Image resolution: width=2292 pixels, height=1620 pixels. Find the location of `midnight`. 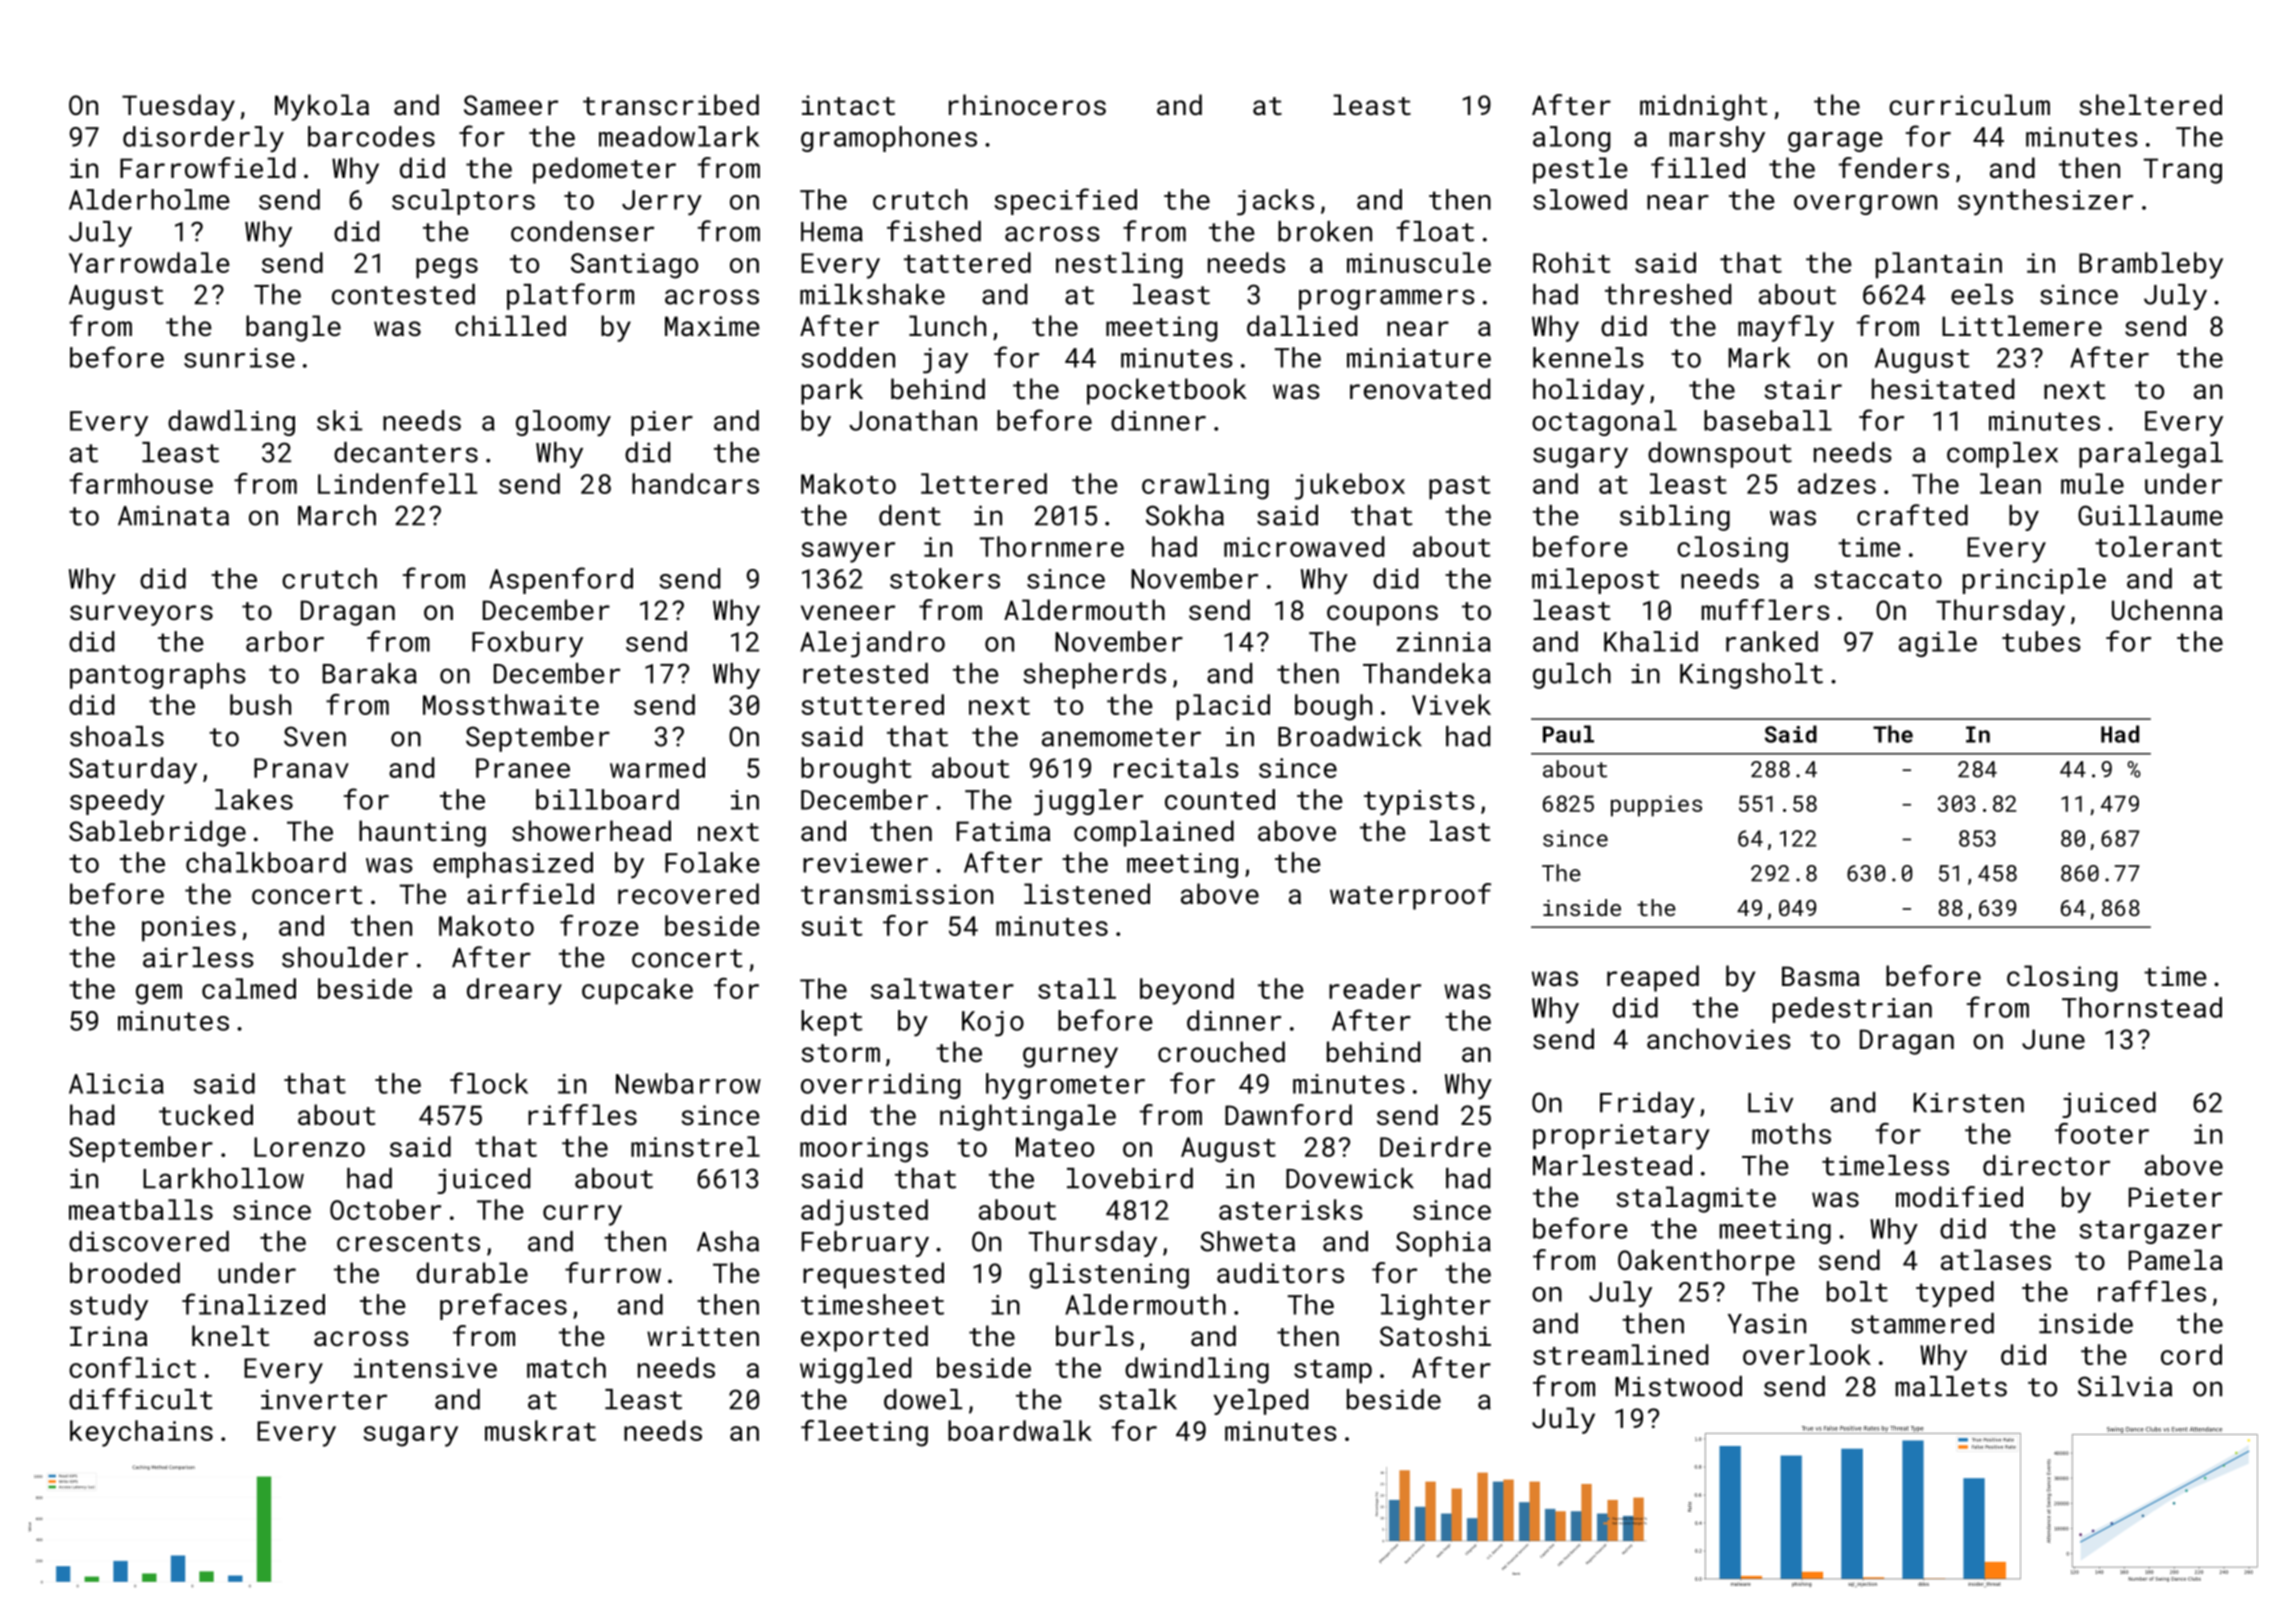

midnight is located at coordinates (1703, 107).
